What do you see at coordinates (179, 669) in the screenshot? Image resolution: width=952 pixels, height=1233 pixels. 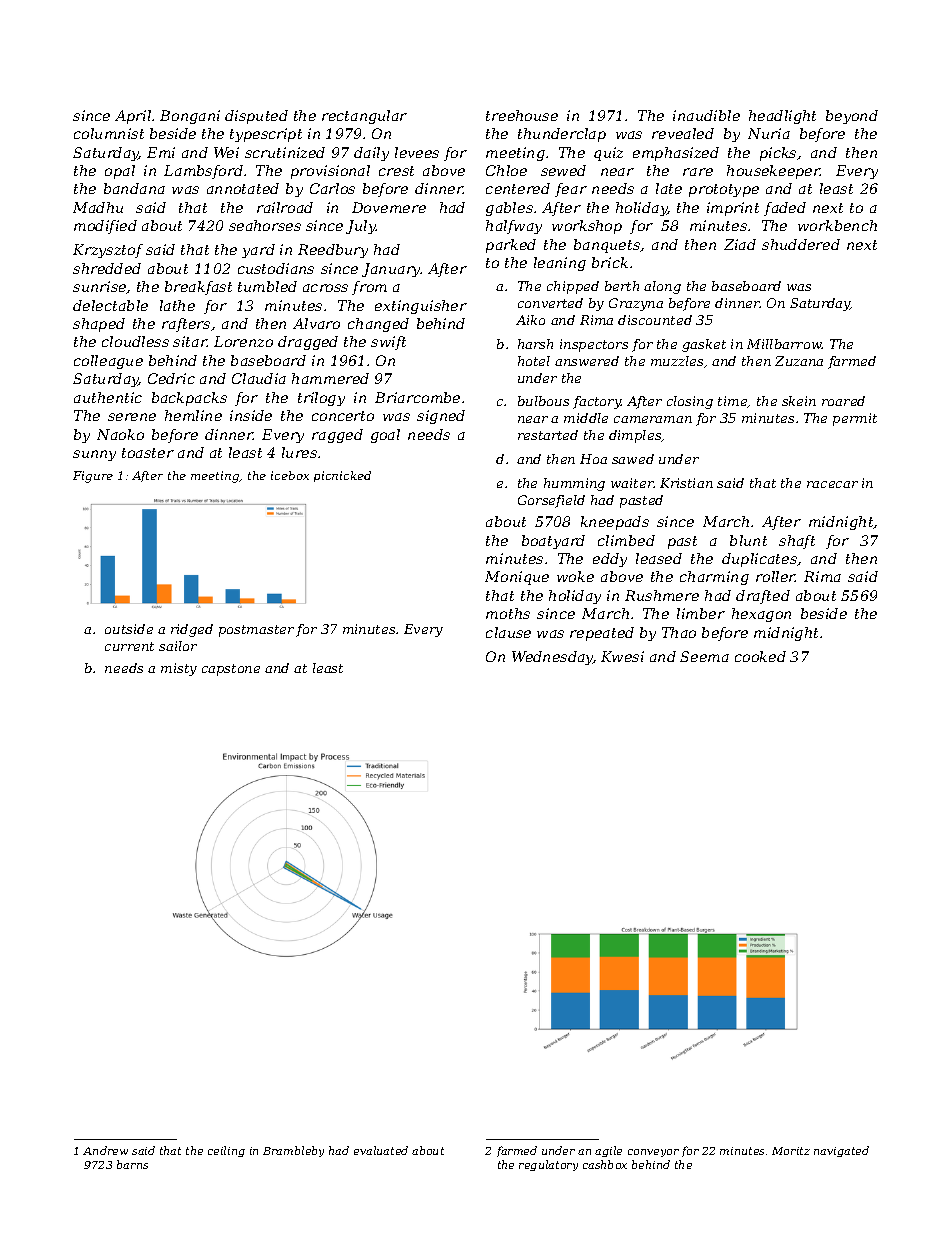 I see `misty` at bounding box center [179, 669].
